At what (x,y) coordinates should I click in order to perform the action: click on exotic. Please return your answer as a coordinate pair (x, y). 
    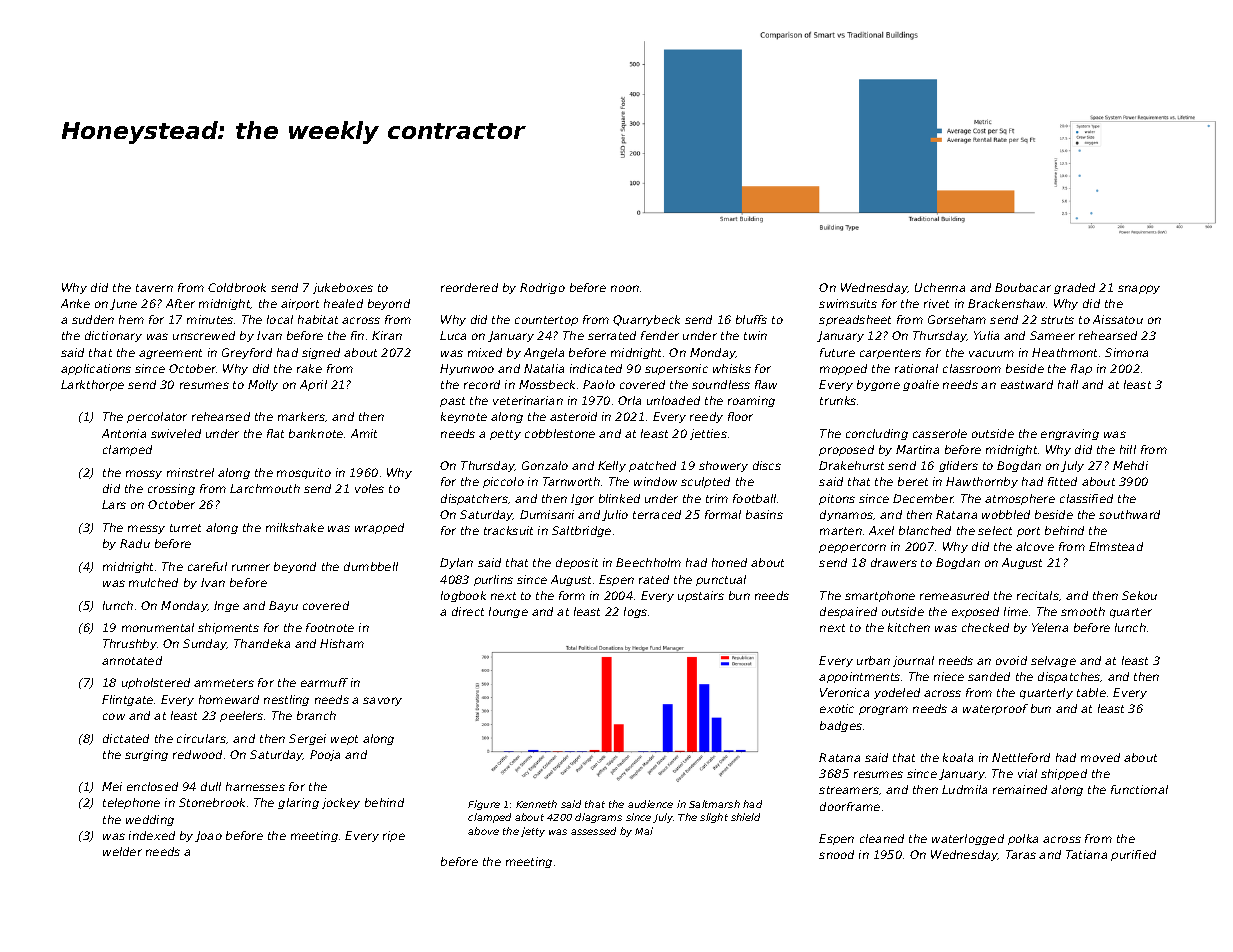
    Looking at the image, I should click on (837, 708).
